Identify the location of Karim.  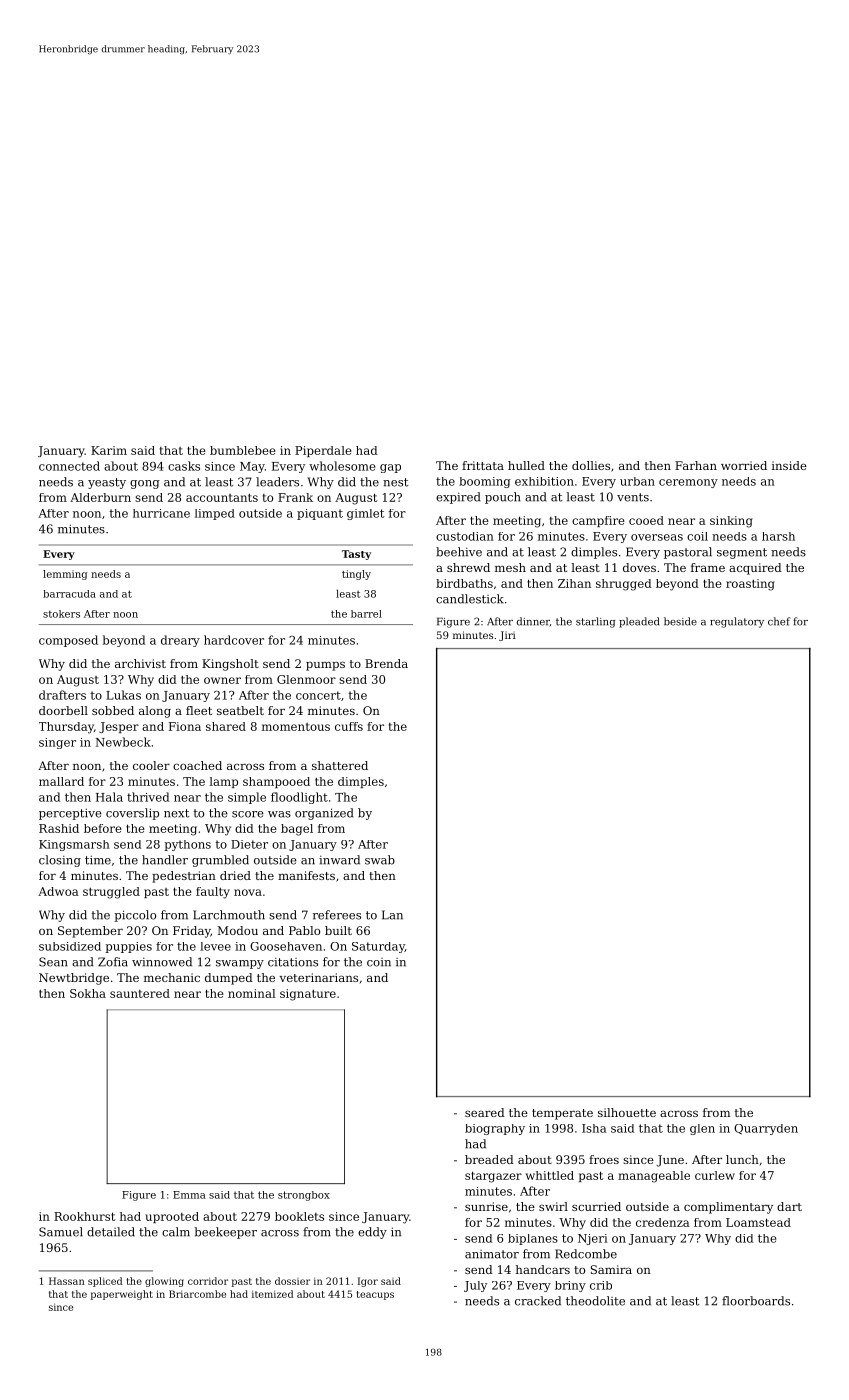
(109, 450).
